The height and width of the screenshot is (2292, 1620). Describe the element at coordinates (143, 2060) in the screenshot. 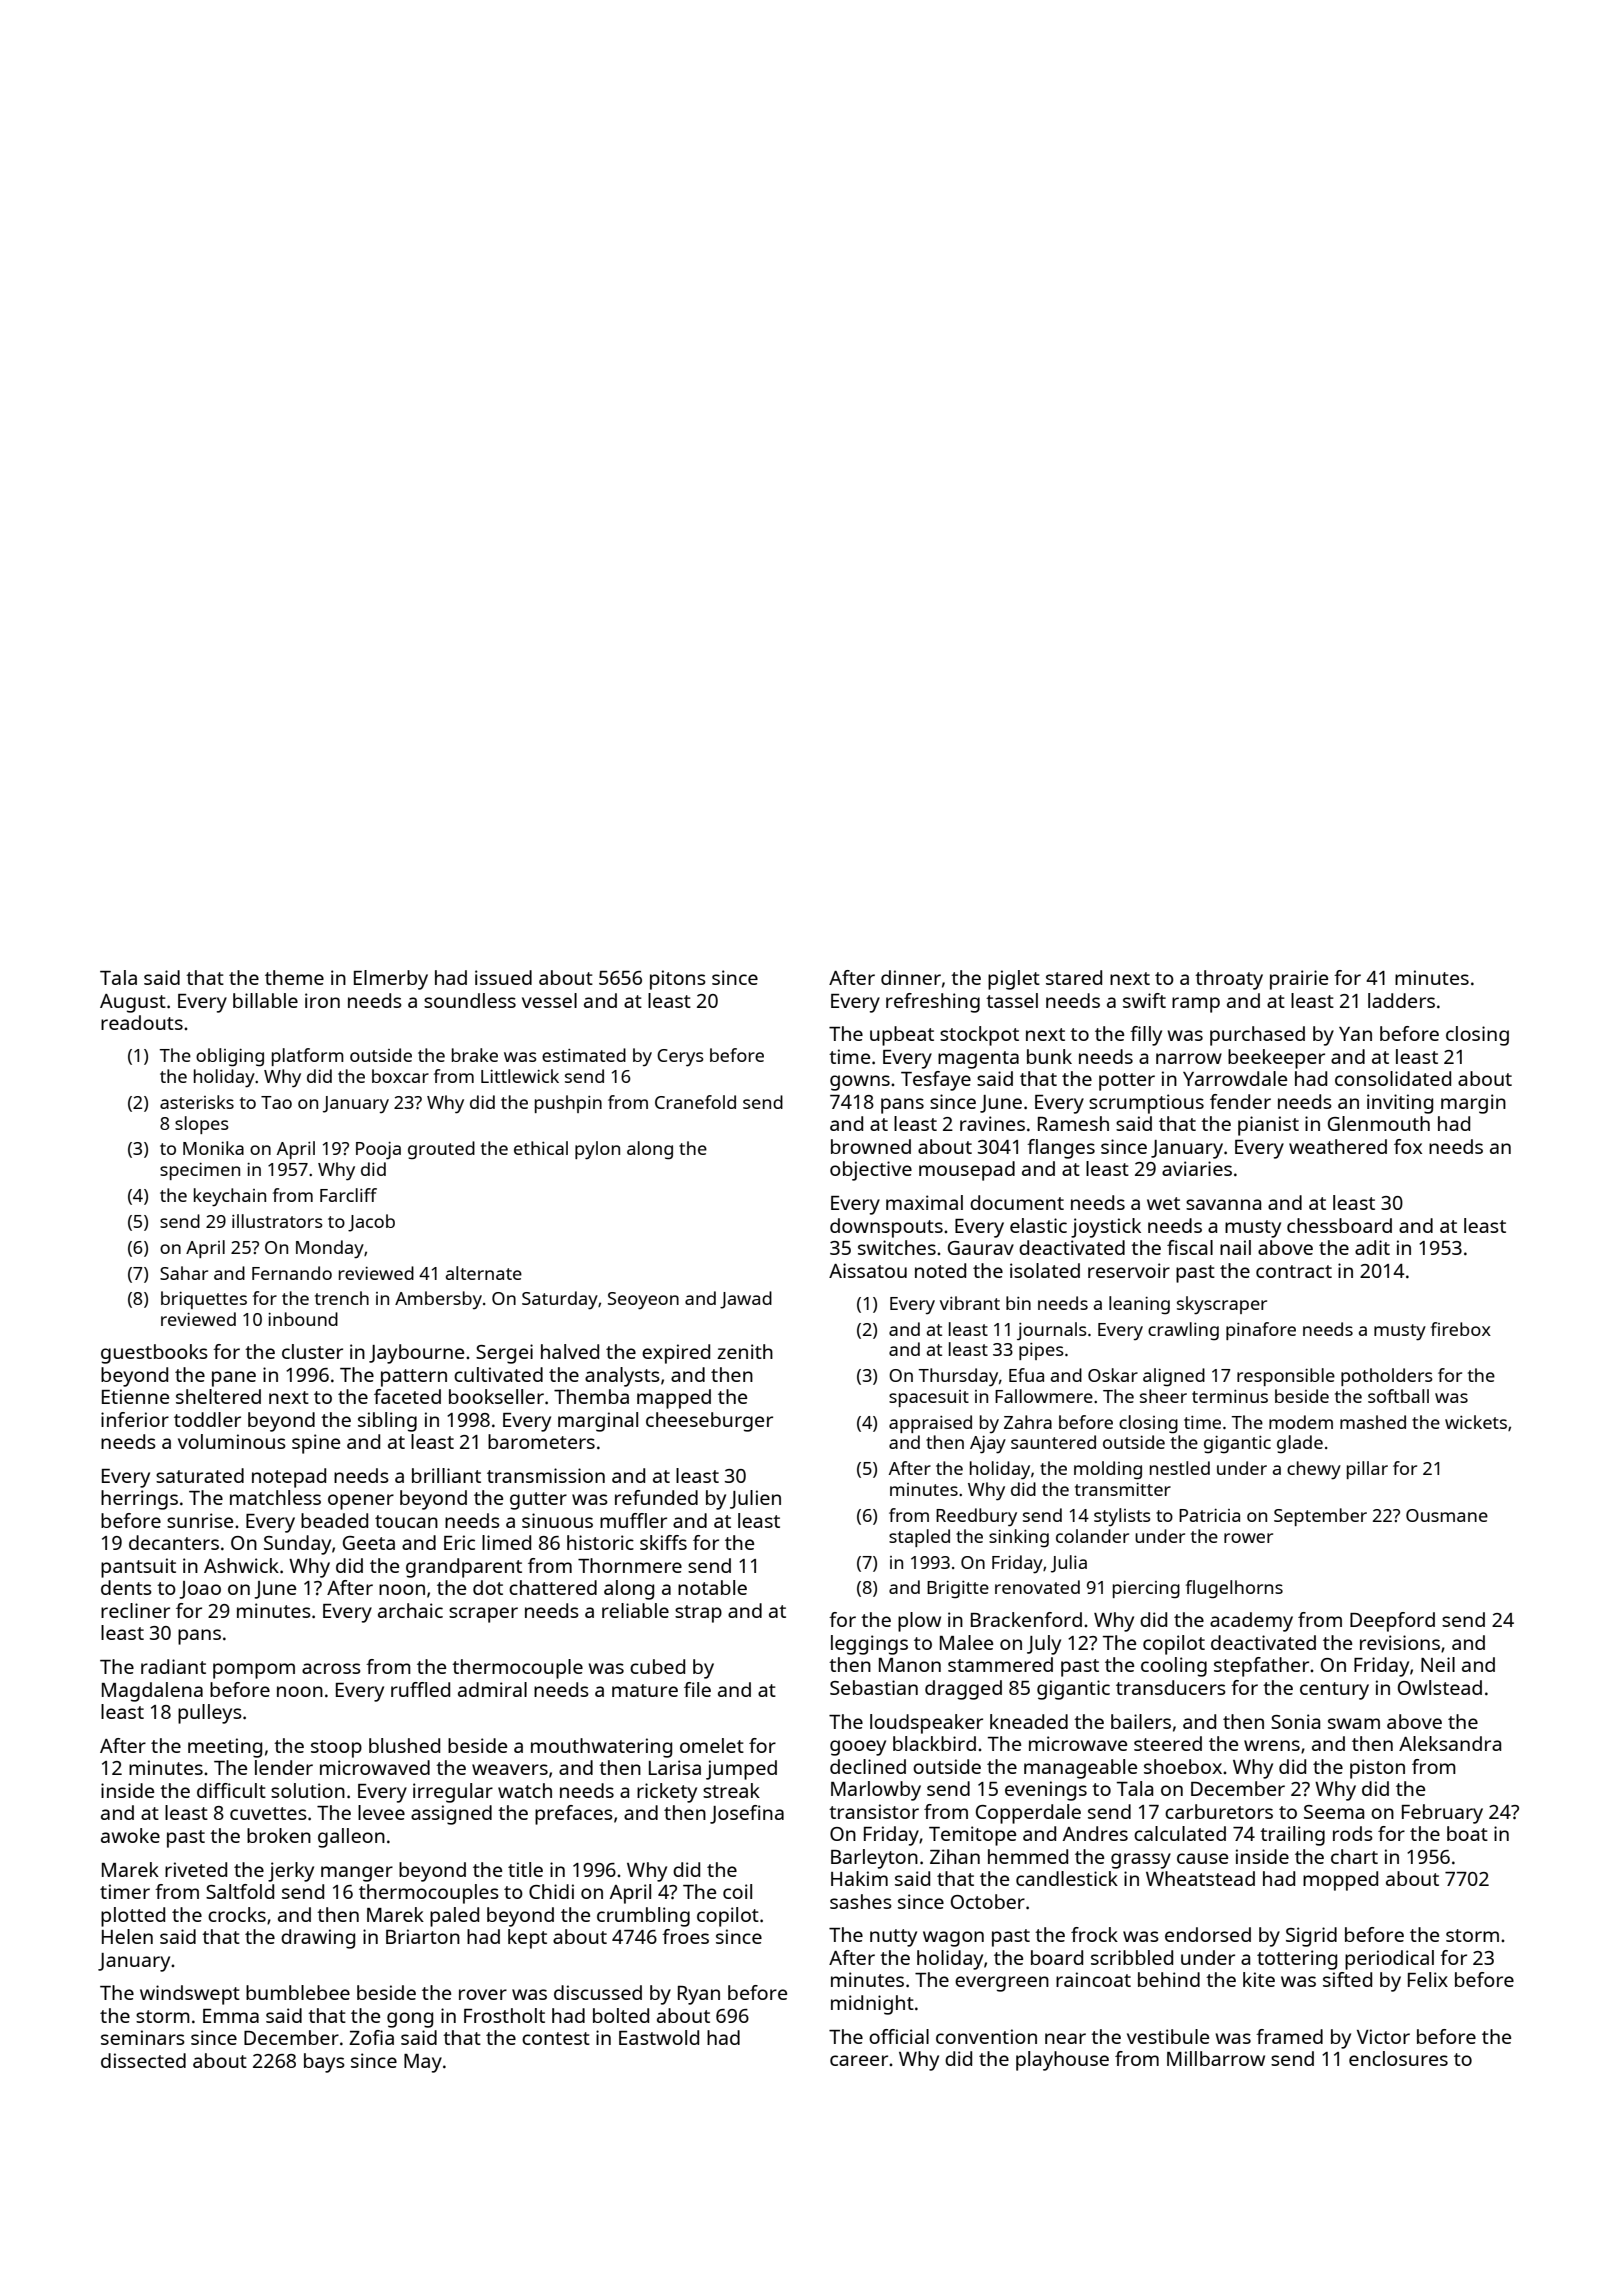

I see `dissected` at that location.
